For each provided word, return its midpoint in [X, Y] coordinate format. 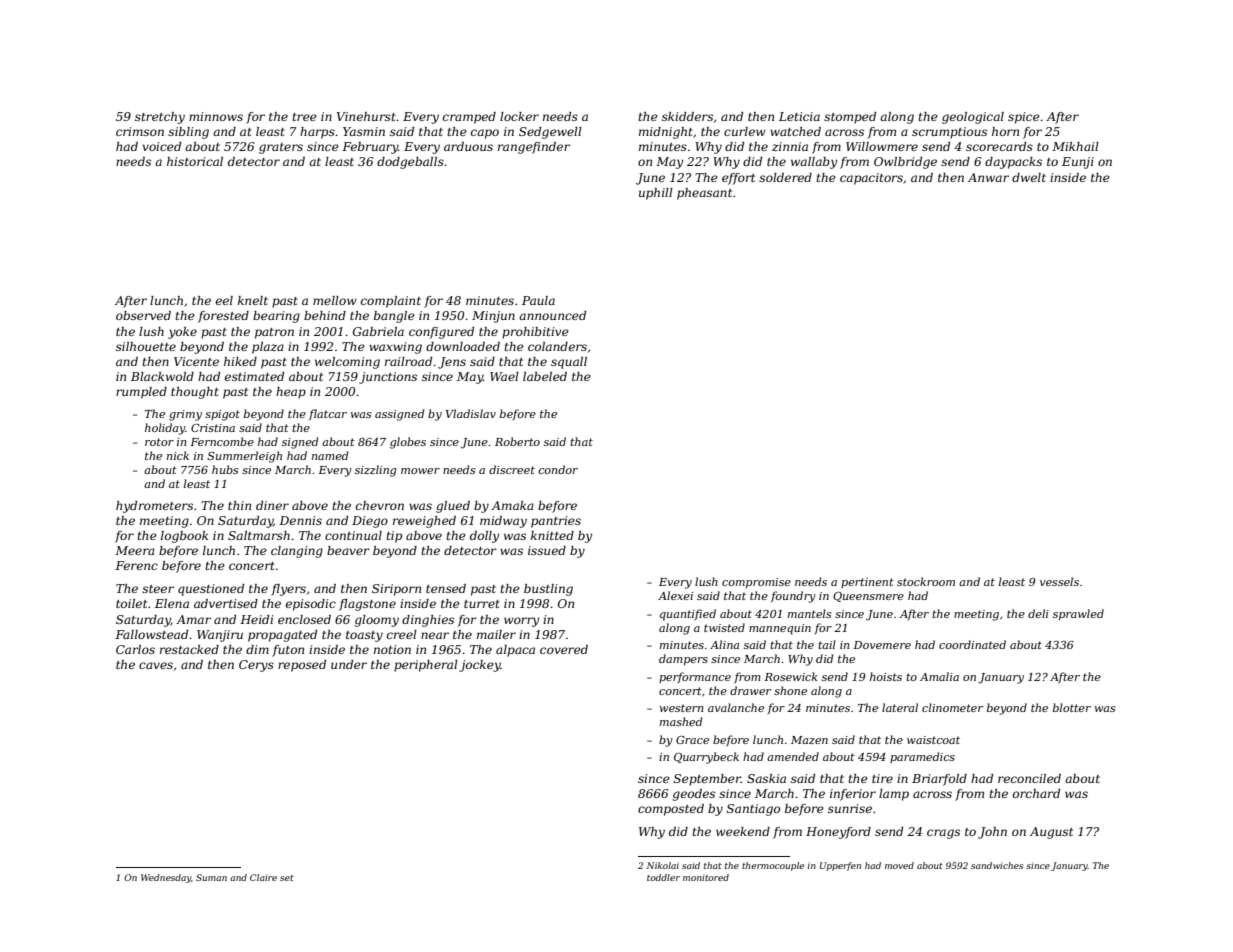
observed [143, 315]
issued [547, 550]
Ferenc [136, 565]
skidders [687, 116]
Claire [263, 877]
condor [558, 469]
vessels [1059, 581]
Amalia [939, 676]
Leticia [799, 116]
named [330, 455]
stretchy [160, 118]
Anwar [988, 177]
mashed [681, 721]
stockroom [926, 581]
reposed [302, 666]
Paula [538, 300]
